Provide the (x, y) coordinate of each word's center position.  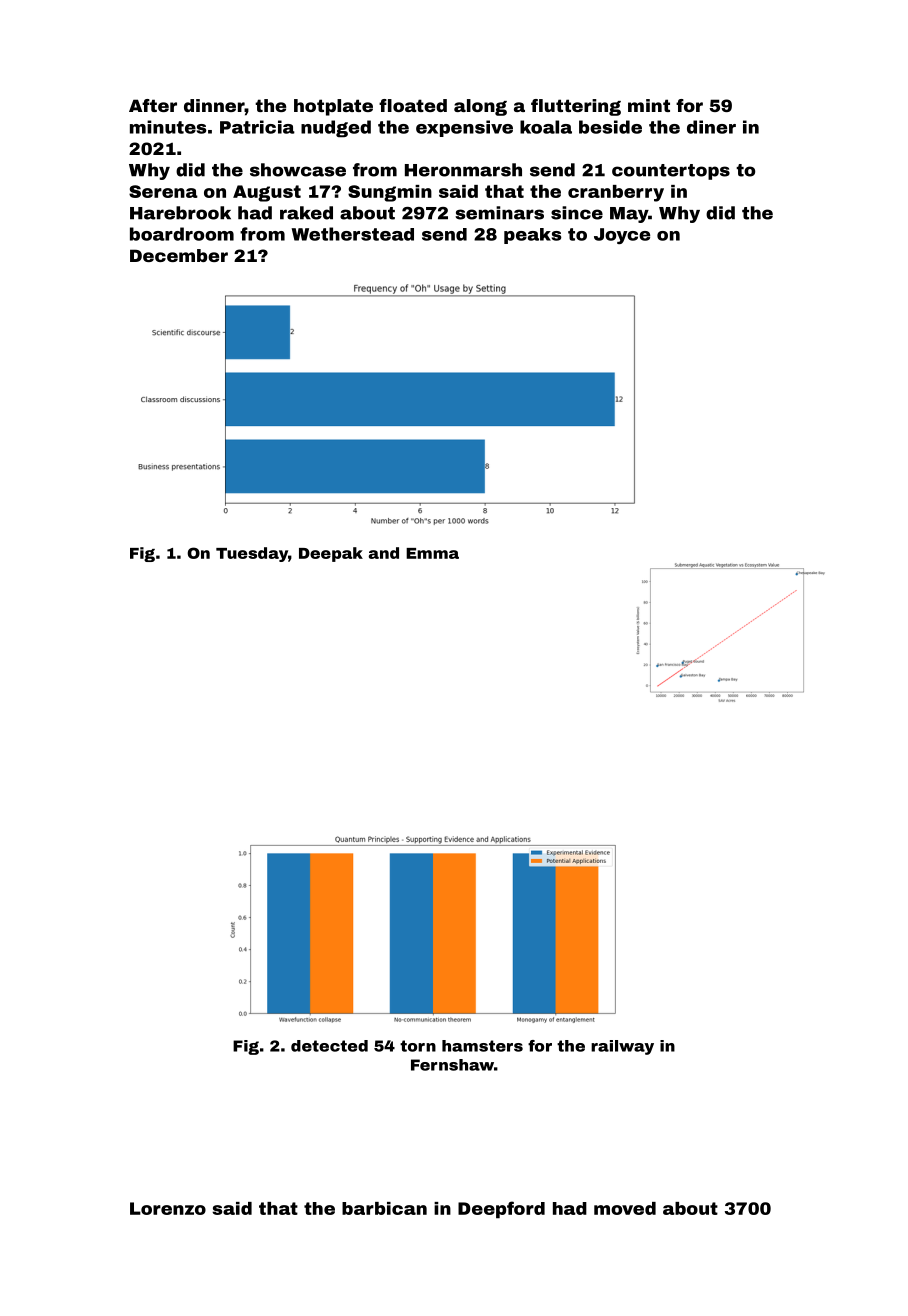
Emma (432, 553)
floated (413, 105)
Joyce (622, 236)
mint (649, 105)
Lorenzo (168, 1208)
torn (418, 1046)
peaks (532, 236)
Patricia (257, 127)
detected (329, 1046)
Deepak (331, 554)
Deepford (501, 1210)
